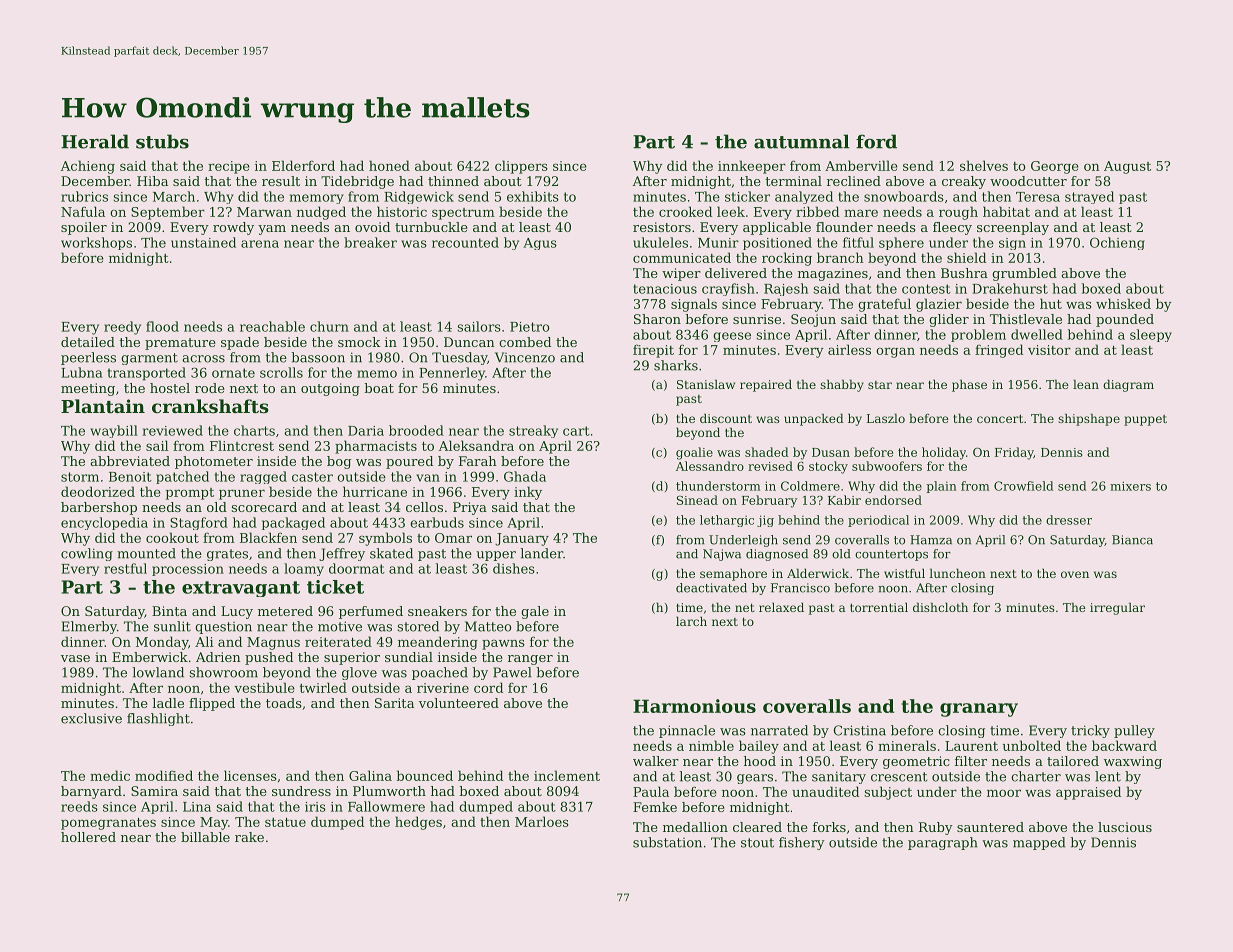 Image resolution: width=1233 pixels, height=952 pixels. I want to click on detailed, so click(88, 342).
